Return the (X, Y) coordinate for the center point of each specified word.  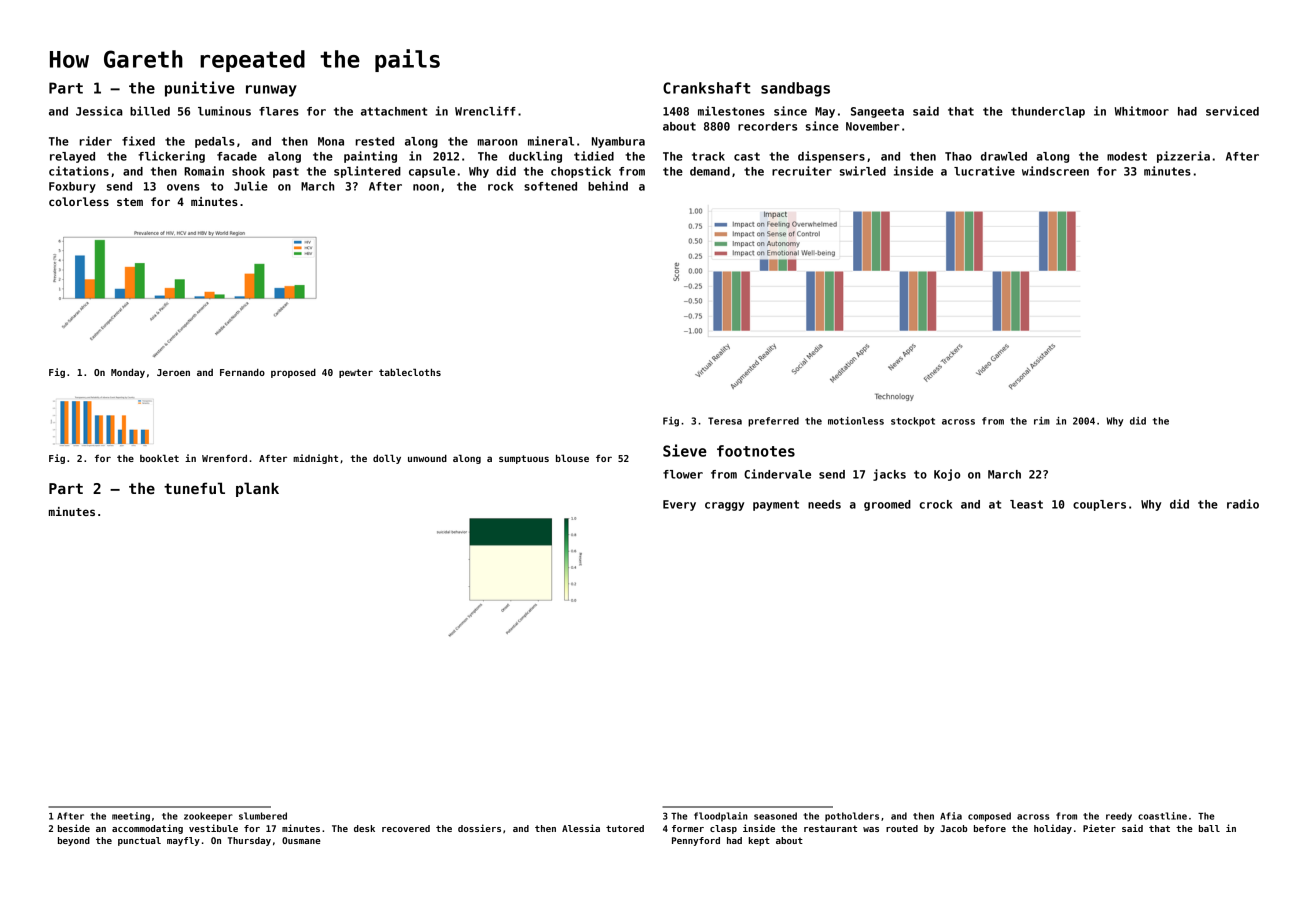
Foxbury (72, 187)
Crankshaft (706, 88)
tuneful (194, 488)
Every (679, 505)
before (990, 828)
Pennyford (696, 841)
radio (1243, 504)
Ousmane (301, 840)
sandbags (795, 89)
